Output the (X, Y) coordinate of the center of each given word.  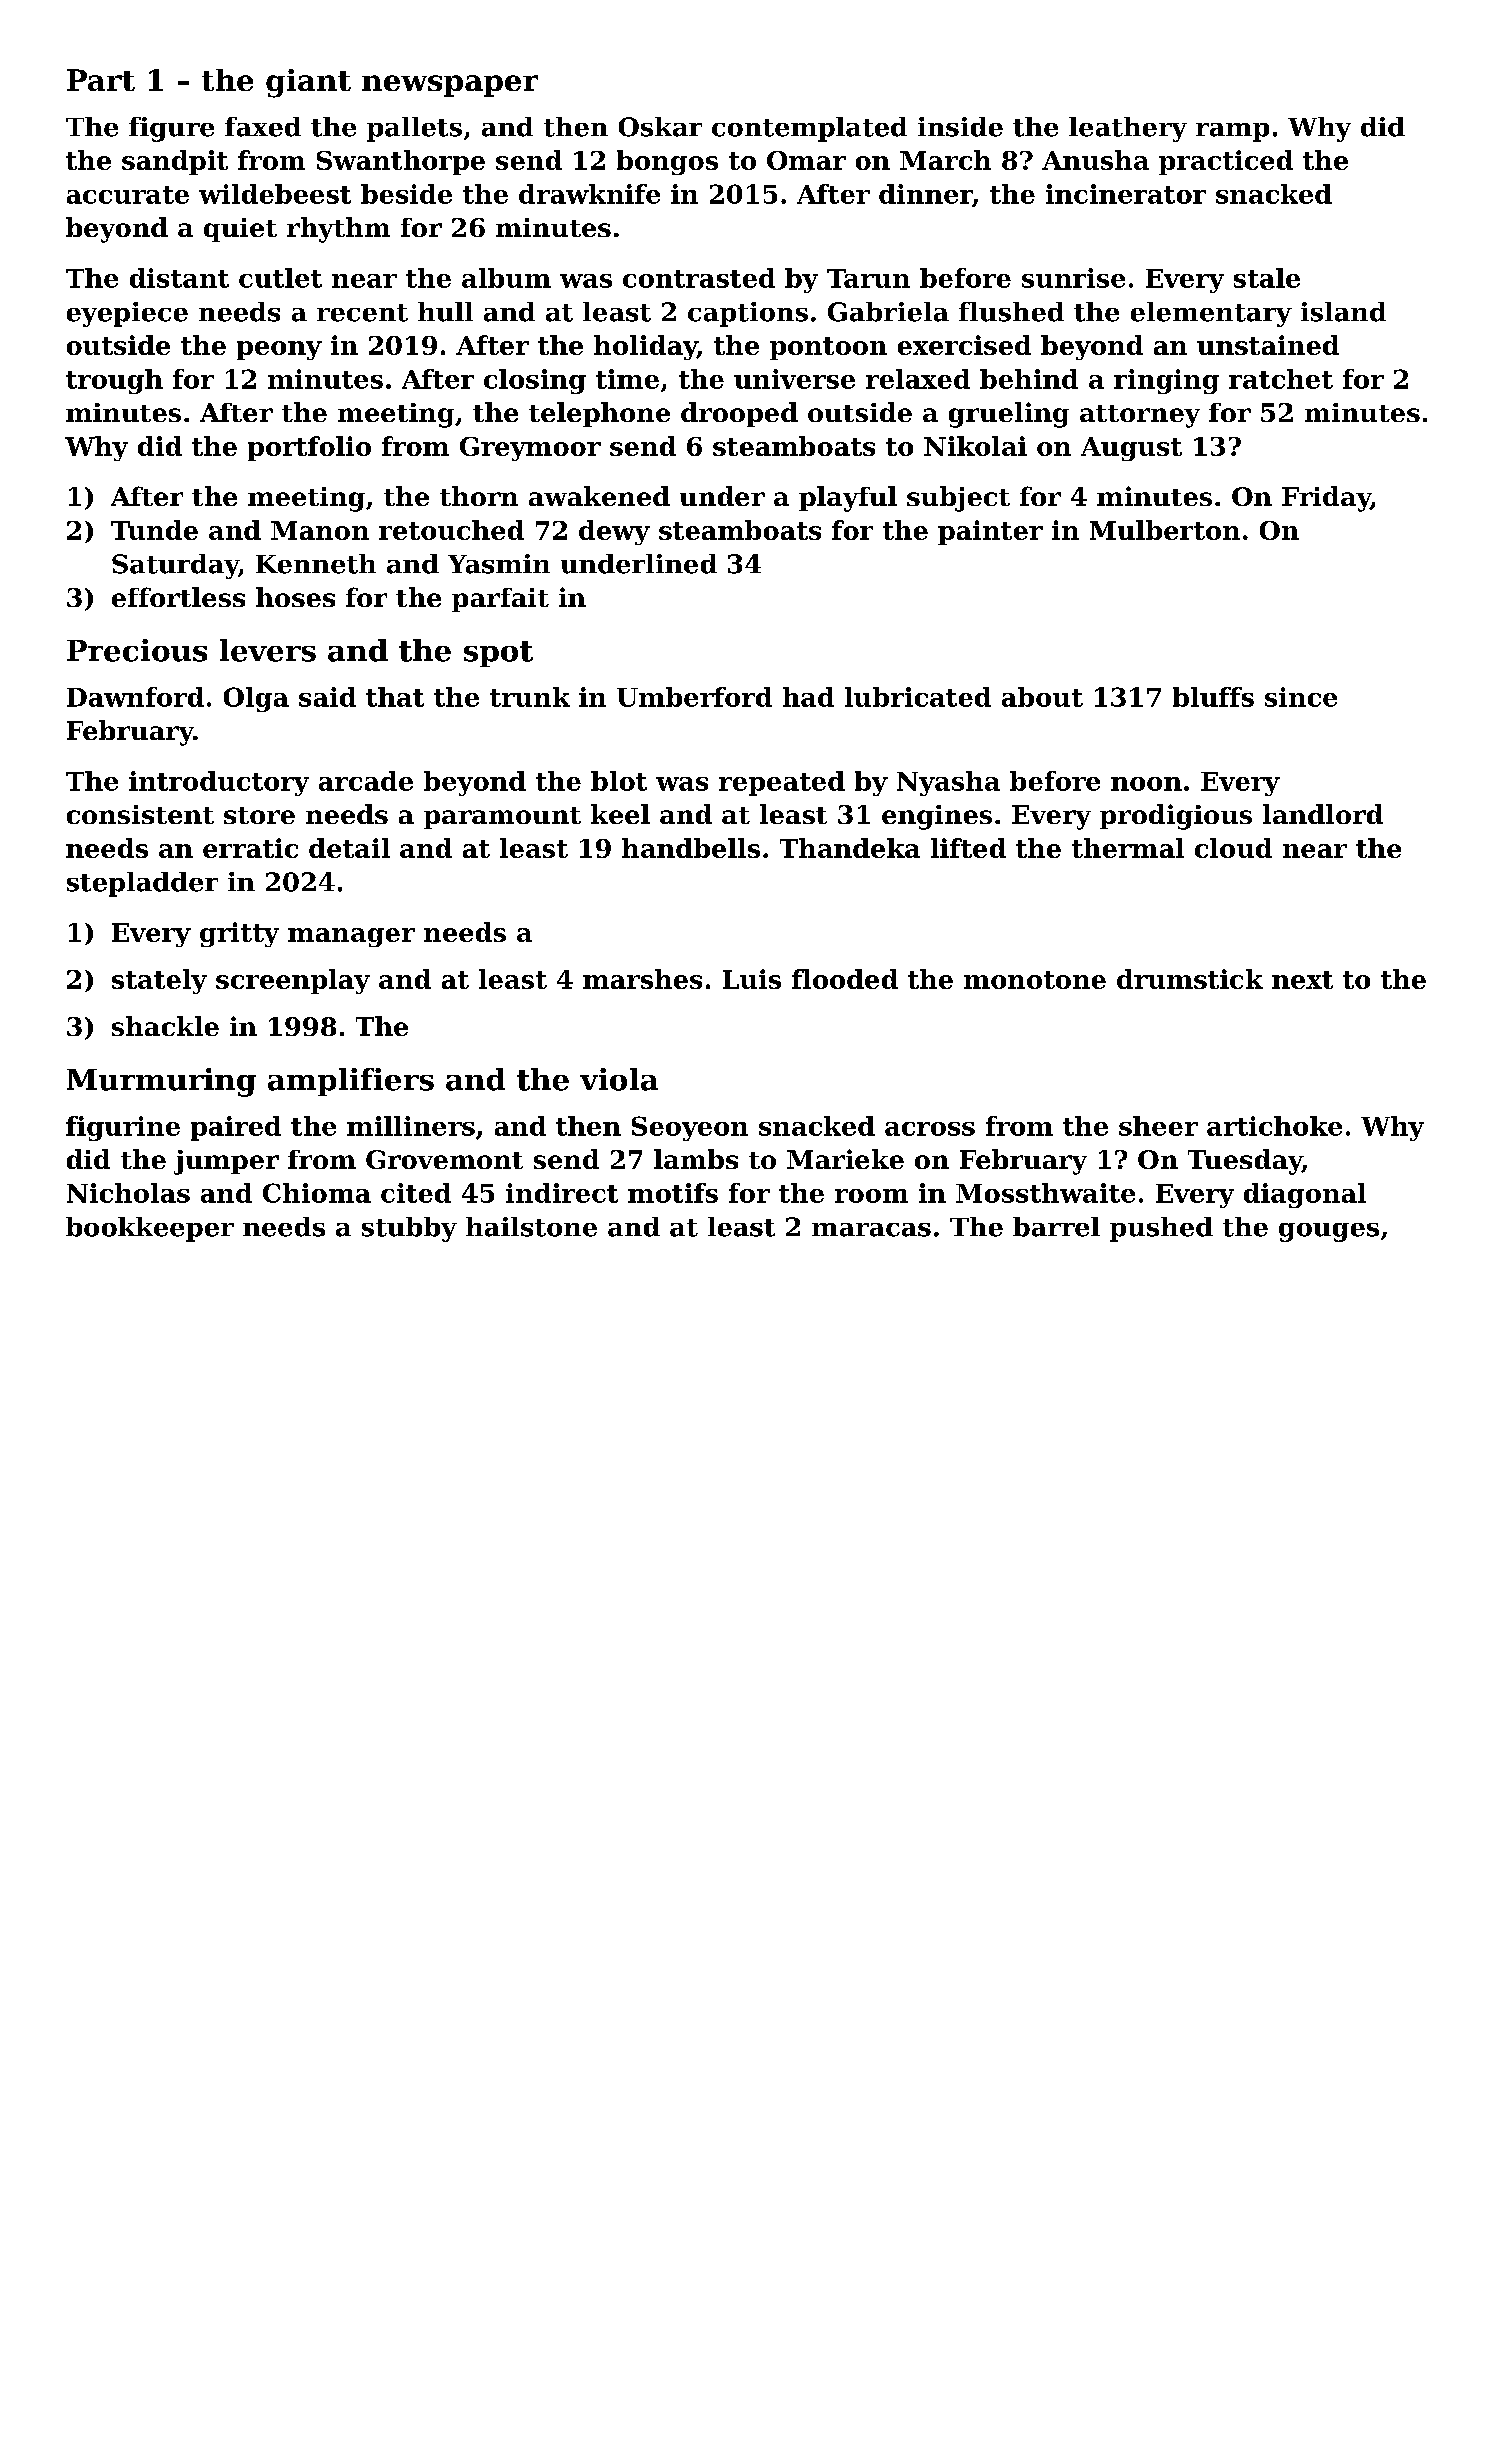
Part (101, 80)
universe (794, 379)
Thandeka (850, 848)
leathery (1128, 129)
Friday (1326, 499)
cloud (1233, 848)
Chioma (317, 1193)
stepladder (142, 884)
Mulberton (1165, 530)
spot (498, 654)
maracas (871, 1230)
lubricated (918, 697)
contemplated (809, 129)
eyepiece (127, 314)
